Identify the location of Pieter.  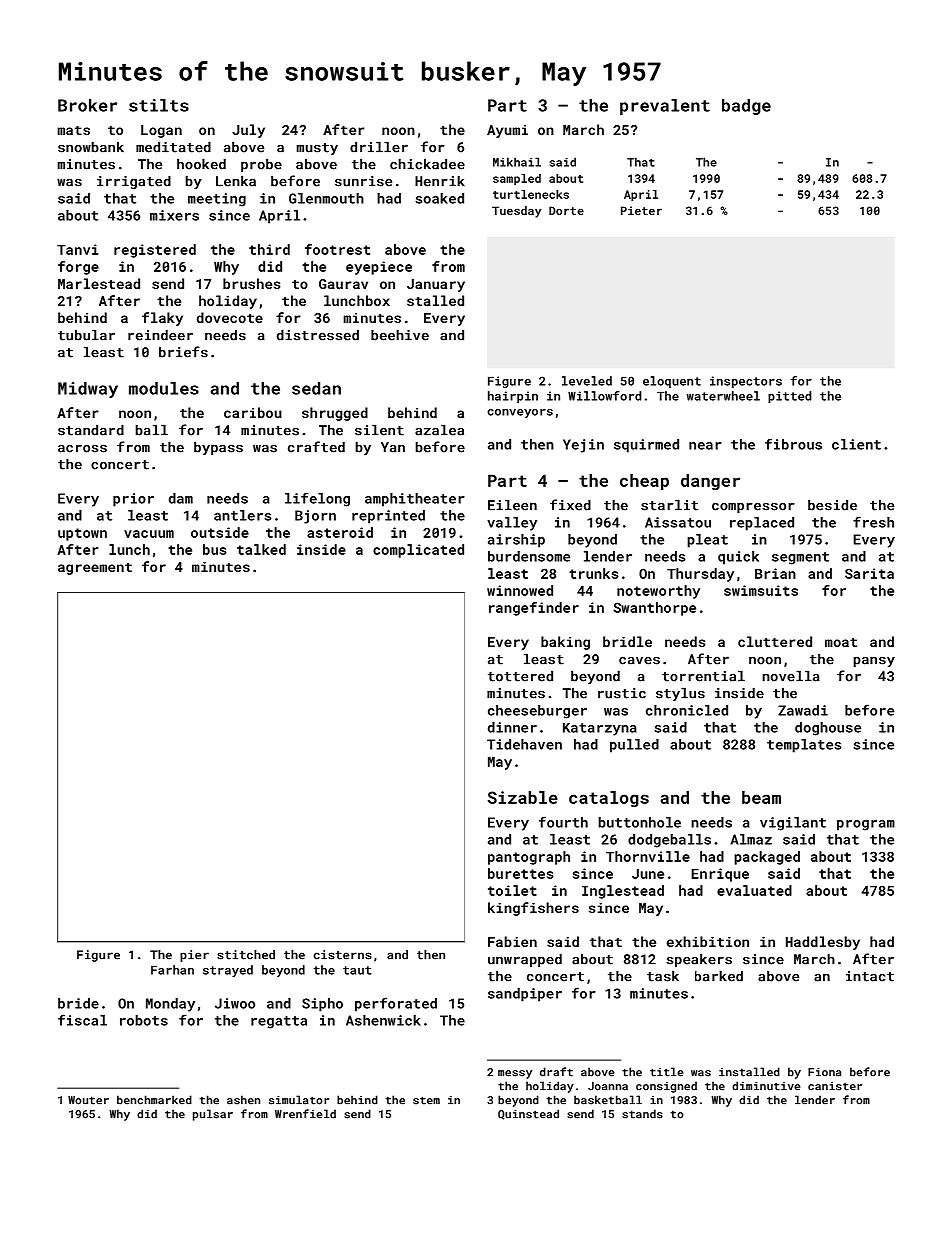
(641, 210).
